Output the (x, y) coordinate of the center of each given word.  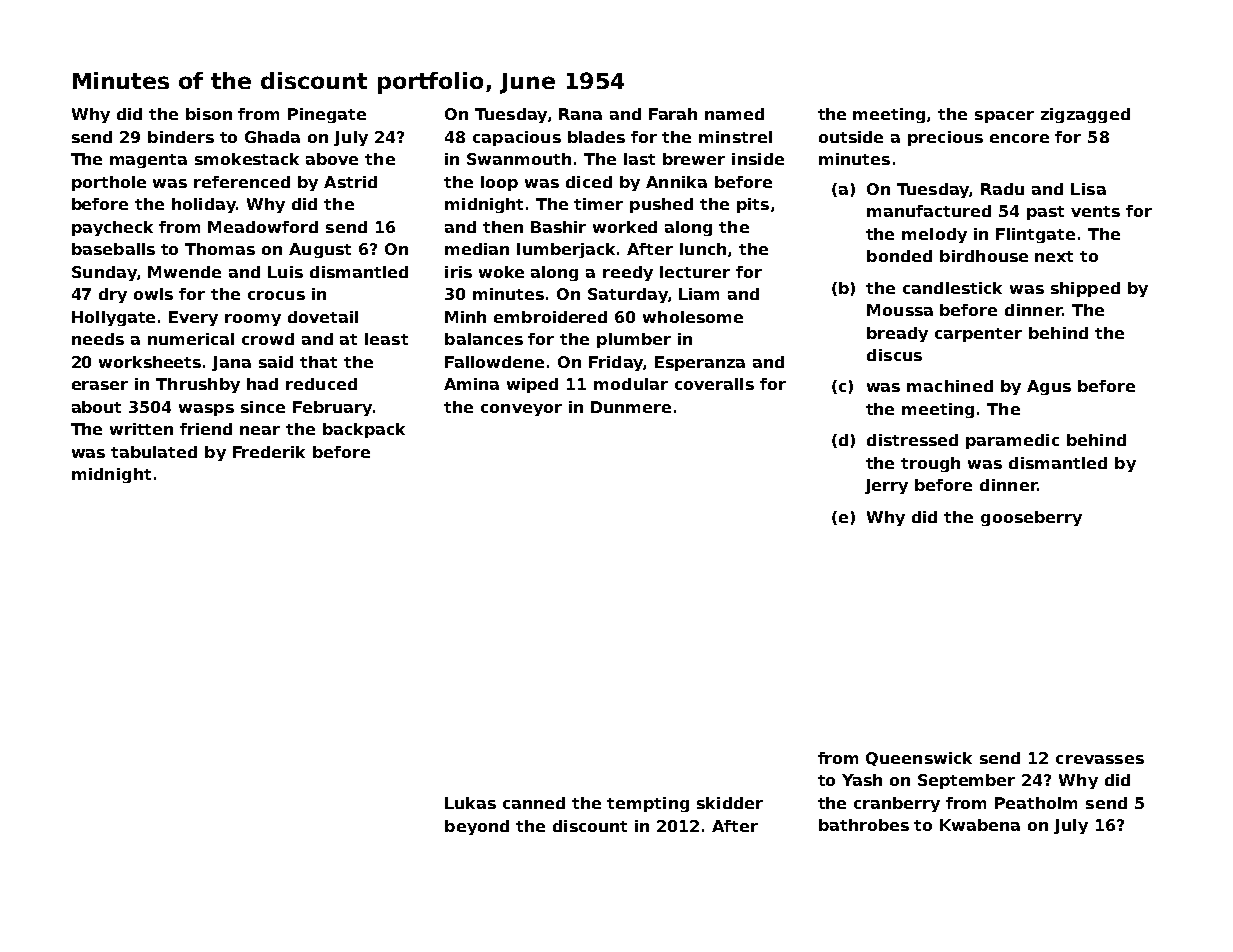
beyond (477, 827)
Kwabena (980, 825)
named (734, 114)
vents (1095, 211)
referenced (242, 182)
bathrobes (864, 825)
